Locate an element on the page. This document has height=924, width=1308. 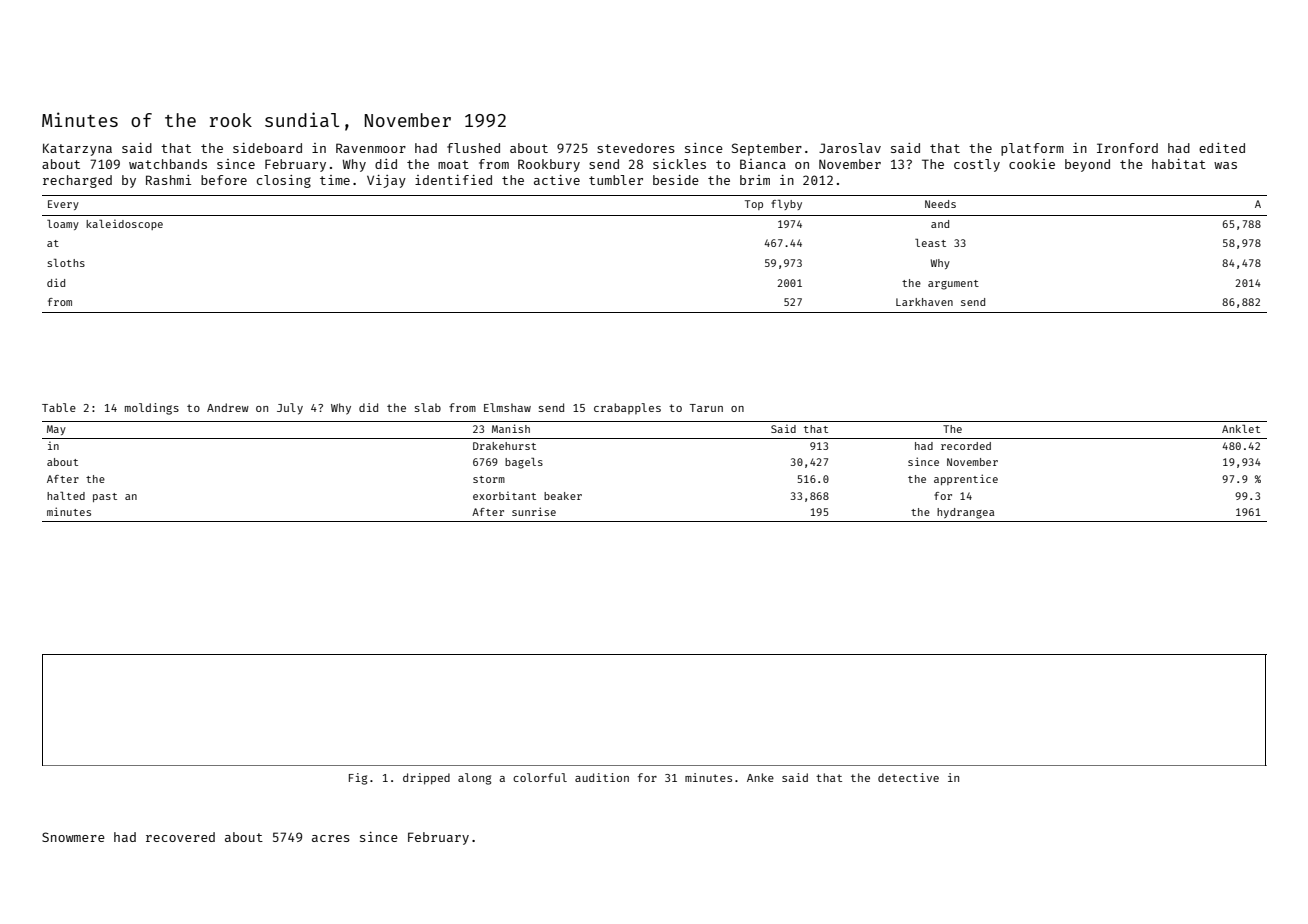
Anke is located at coordinates (760, 777).
